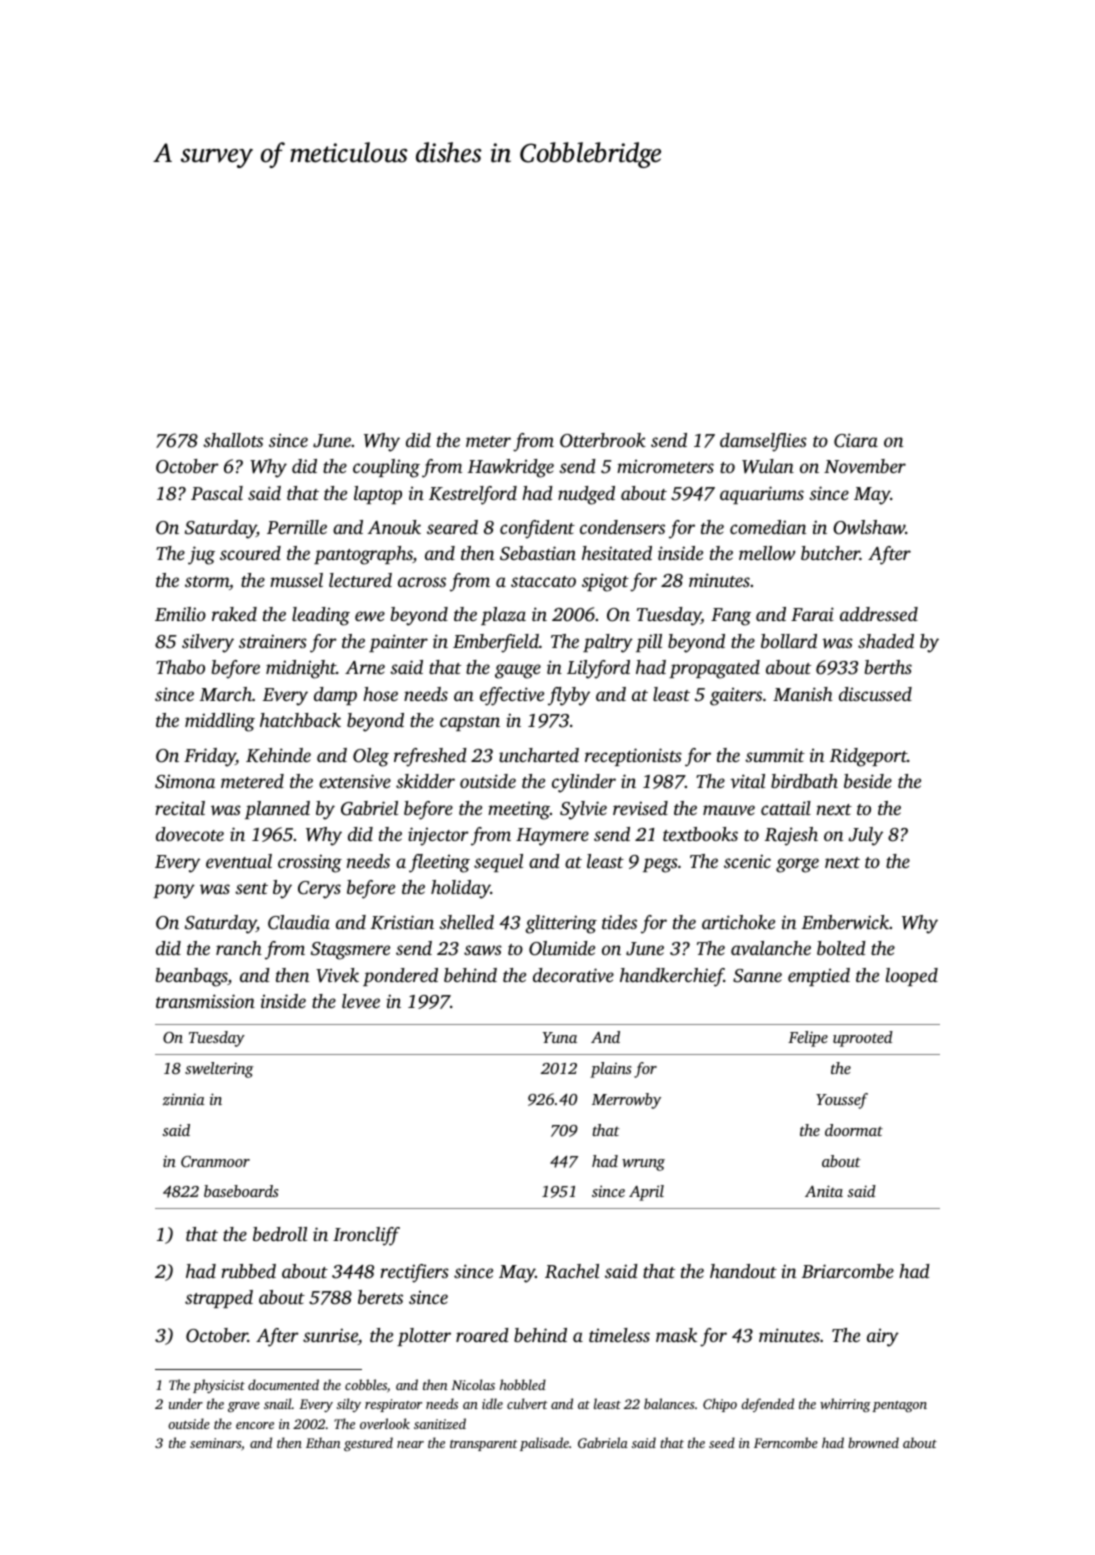 This image has width=1095, height=1555. What do you see at coordinates (856, 440) in the image?
I see `Ciara` at bounding box center [856, 440].
